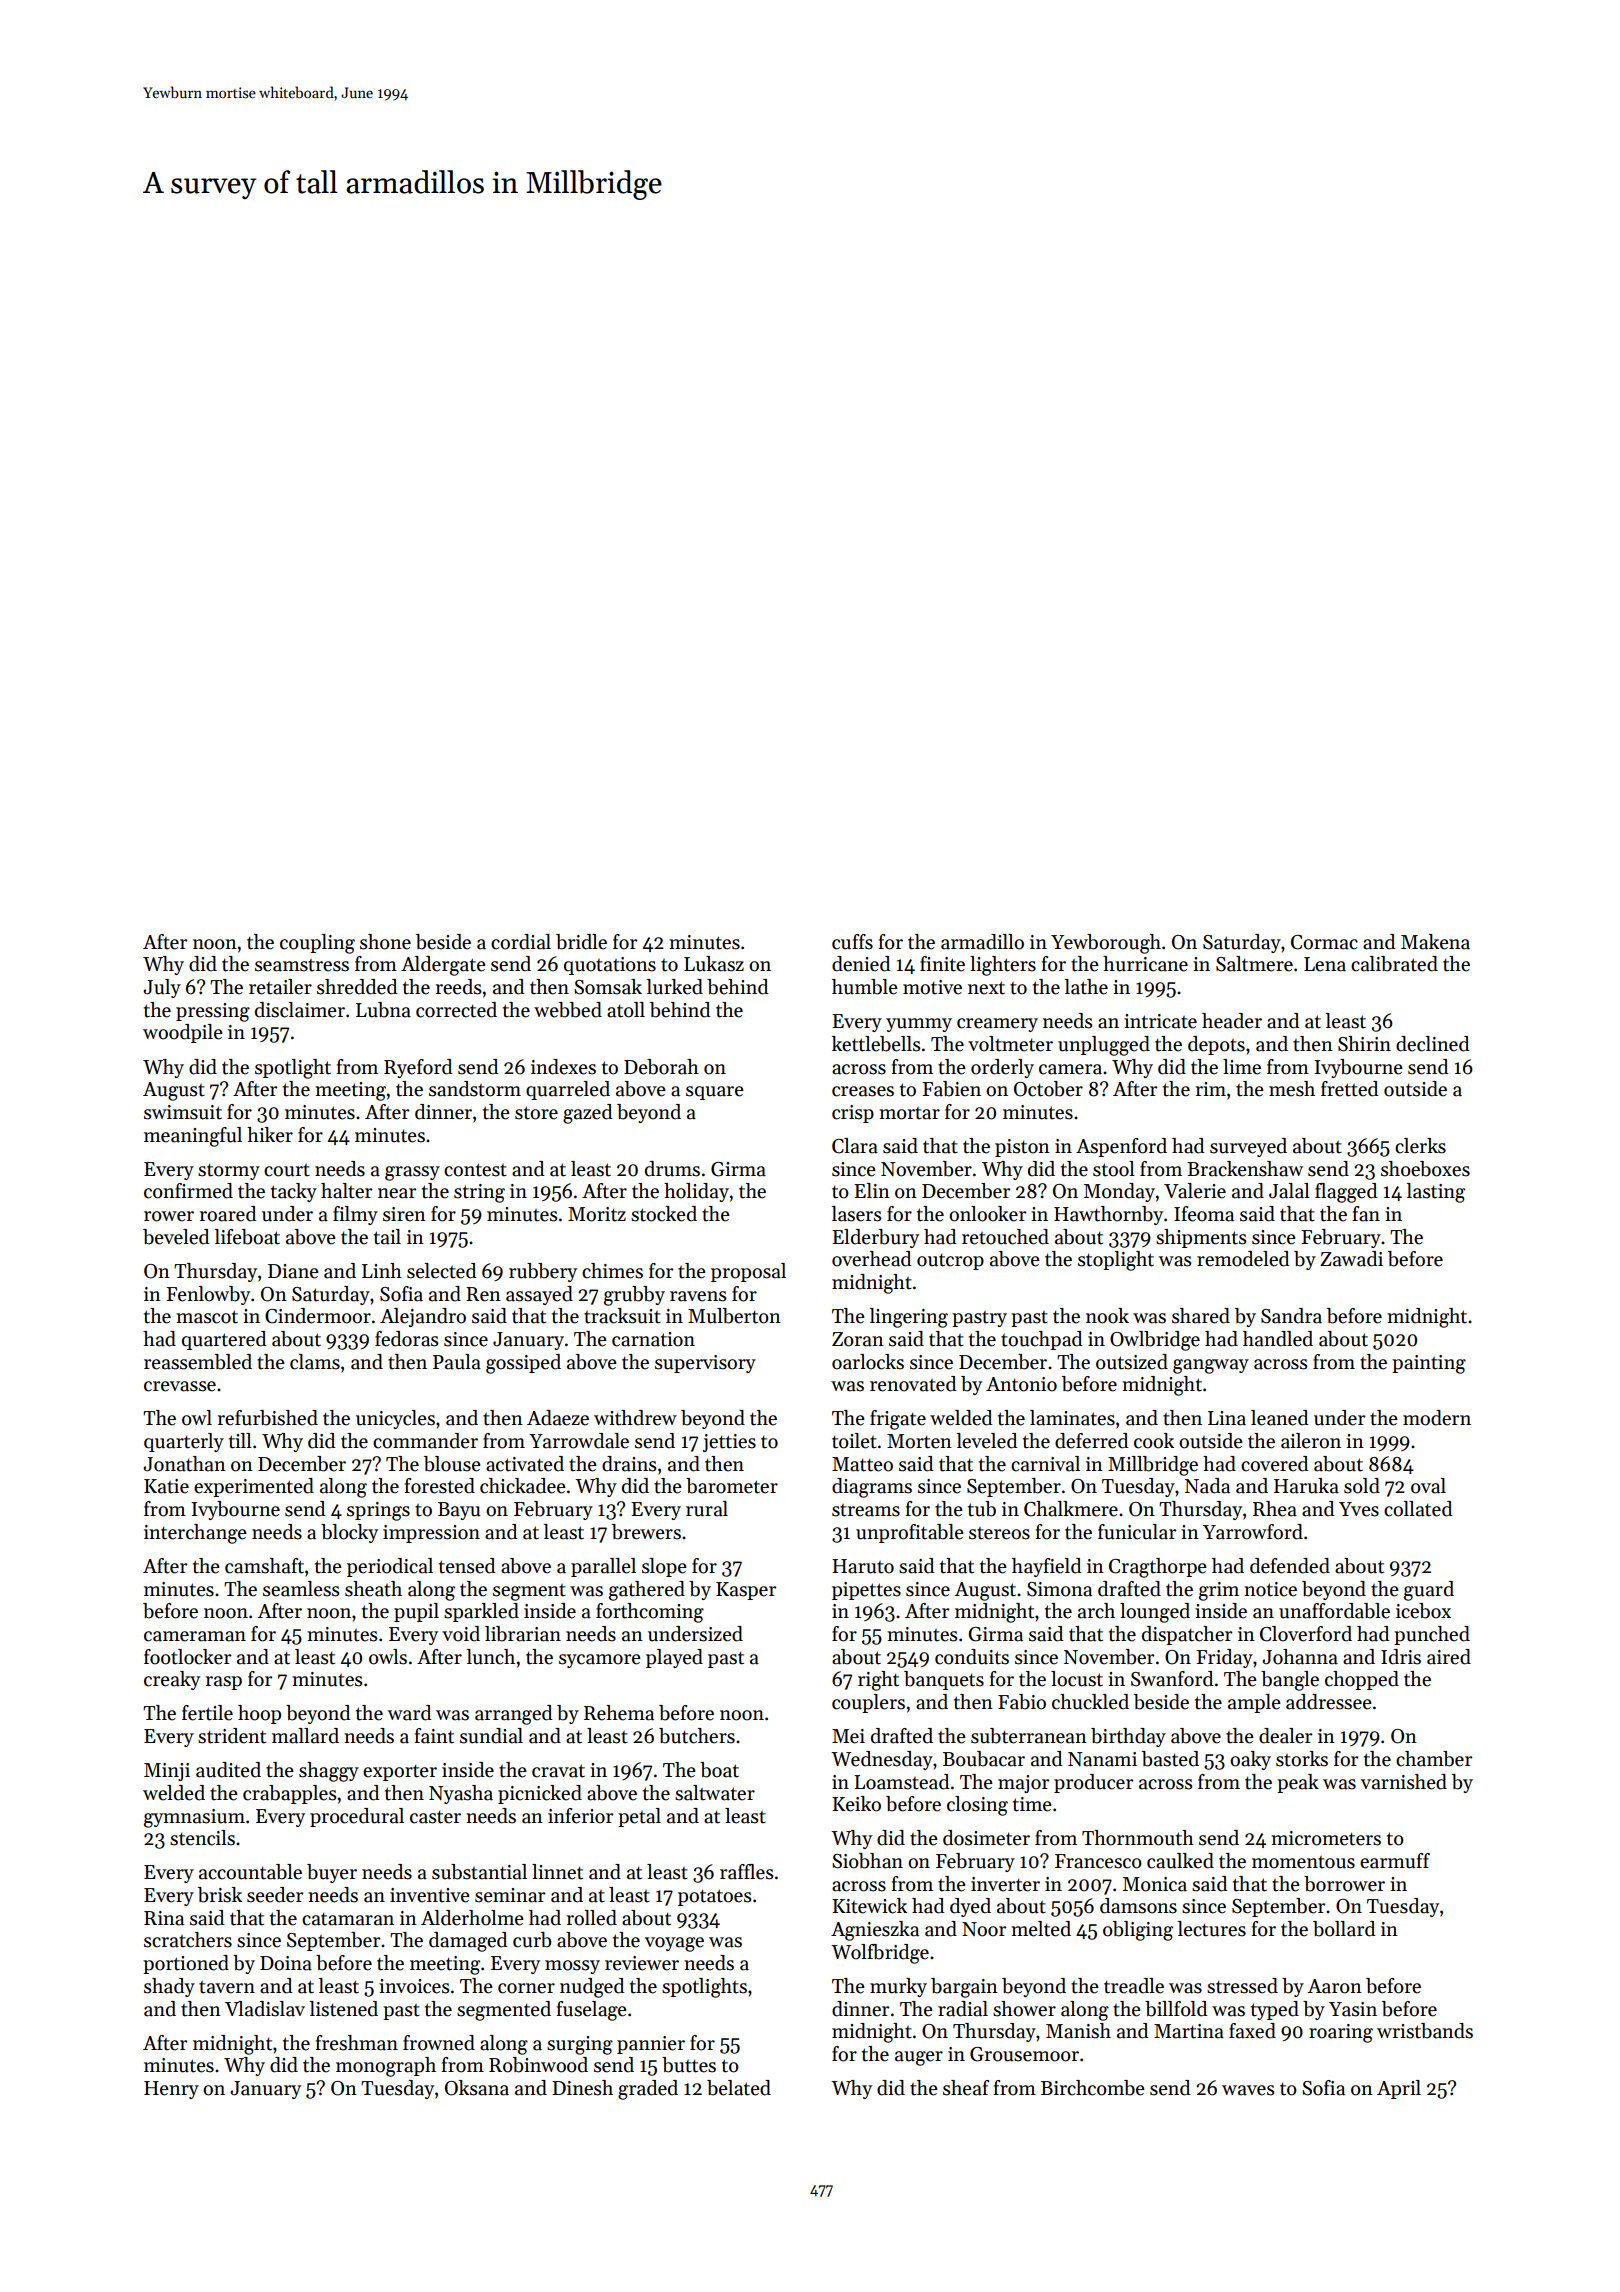 This screenshot has width=1620, height=2292. What do you see at coordinates (423, 1317) in the screenshot?
I see `Alejandro` at bounding box center [423, 1317].
